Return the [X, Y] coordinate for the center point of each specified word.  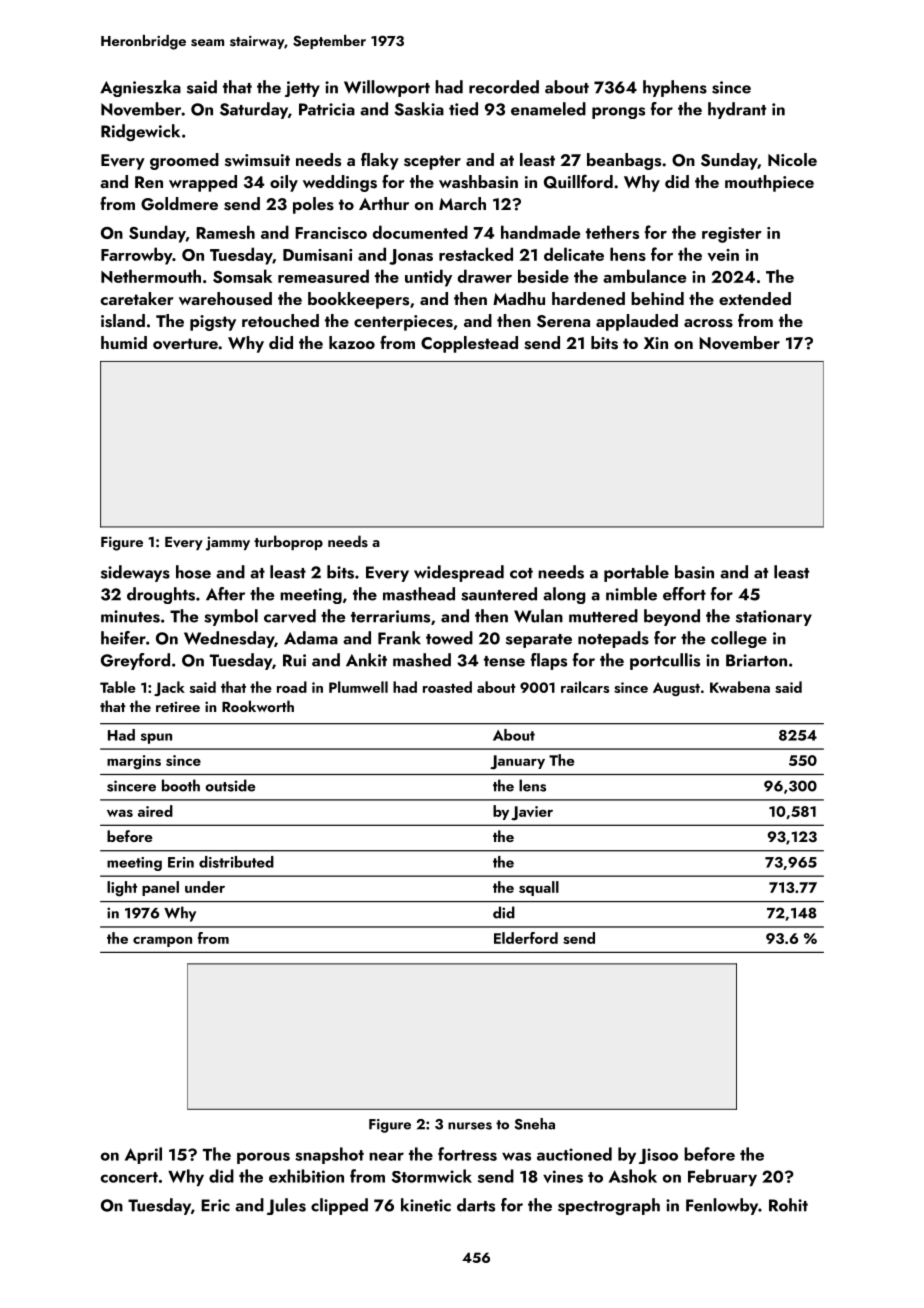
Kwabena [740, 687]
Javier [532, 813]
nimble [631, 594]
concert [129, 1177]
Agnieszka [140, 88]
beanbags [624, 161]
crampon [162, 941]
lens [532, 785]
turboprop [288, 542]
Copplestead [469, 344]
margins [134, 762]
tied [463, 109]
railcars [585, 687]
